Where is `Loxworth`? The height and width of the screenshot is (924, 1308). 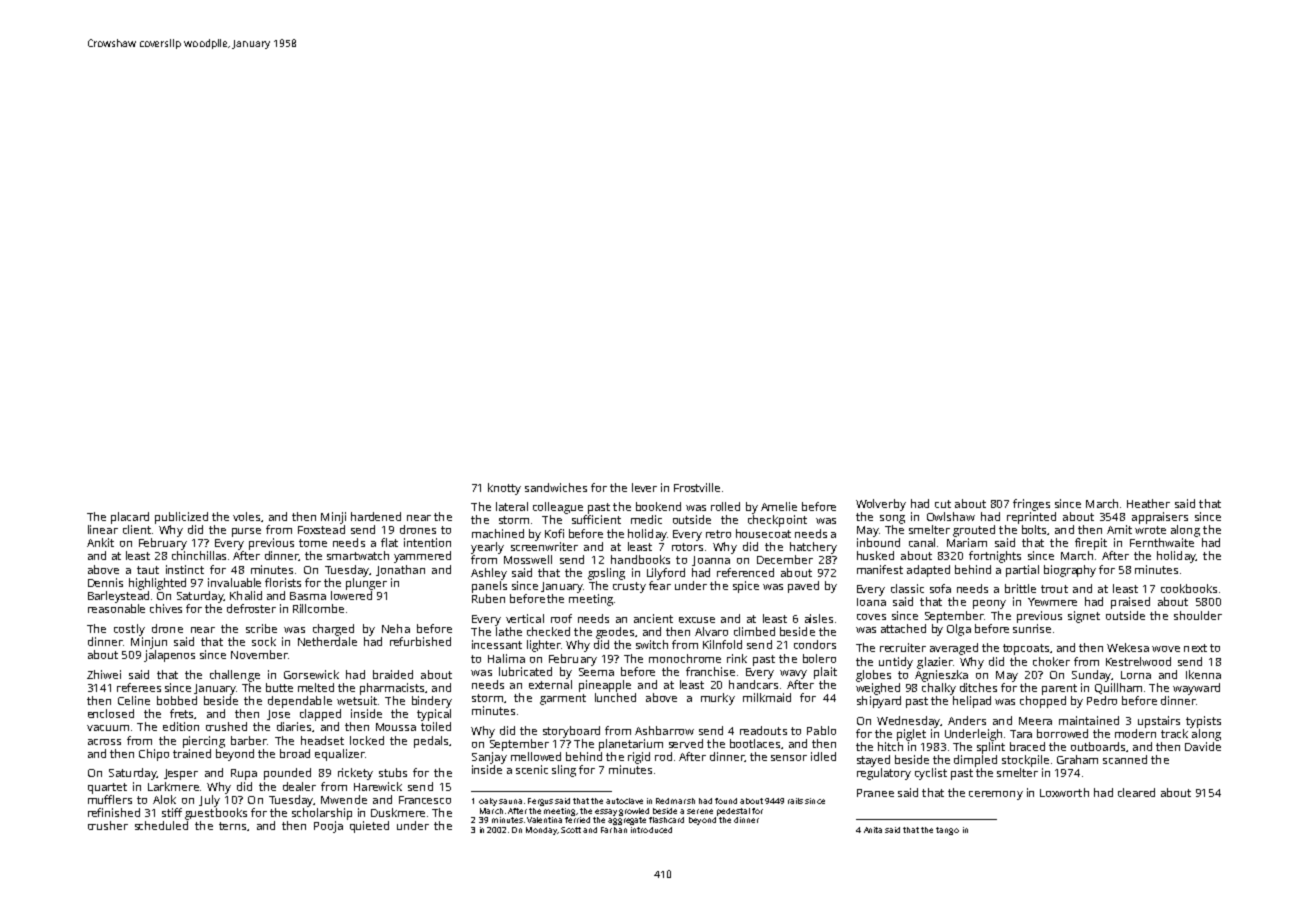 Loxworth is located at coordinates (1064, 792).
